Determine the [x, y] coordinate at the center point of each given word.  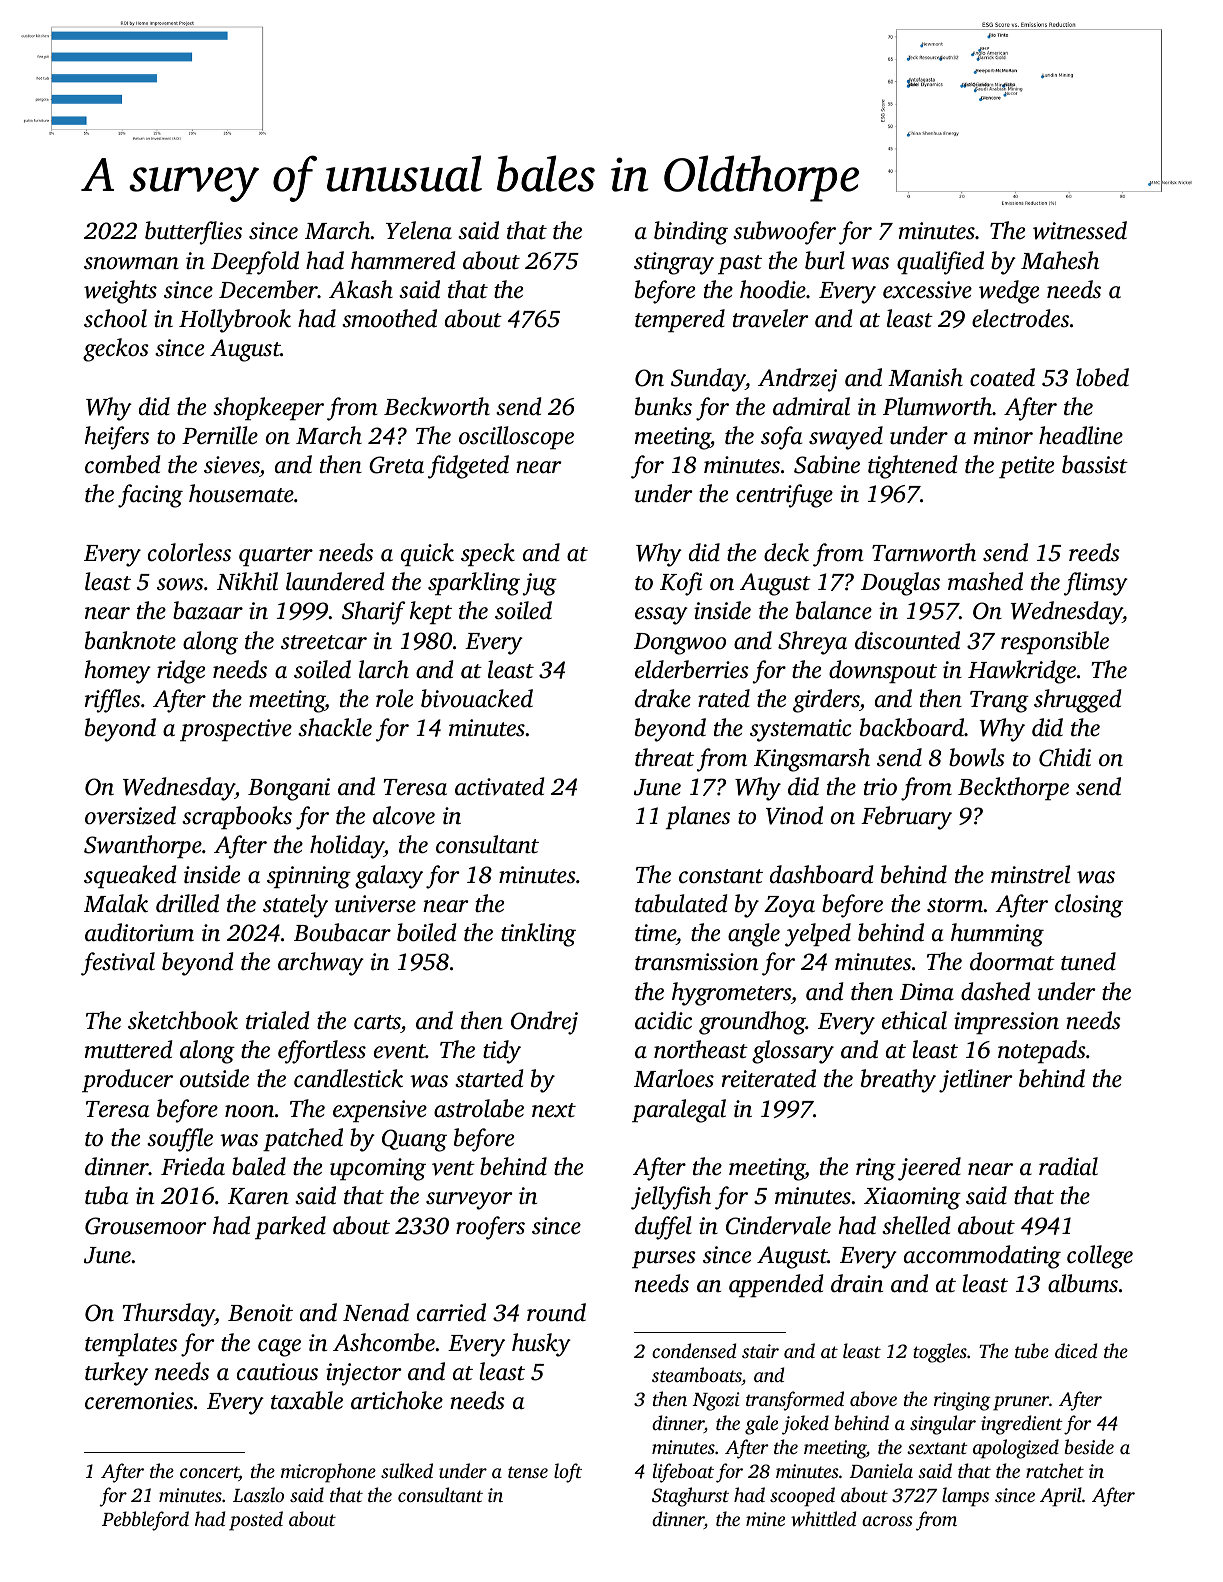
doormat [1012, 961]
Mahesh [1060, 260]
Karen [258, 1196]
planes [698, 817]
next [554, 1110]
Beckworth [437, 406]
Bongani [289, 789]
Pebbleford [145, 1521]
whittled [823, 1518]
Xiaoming [912, 1198]
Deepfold [255, 263]
